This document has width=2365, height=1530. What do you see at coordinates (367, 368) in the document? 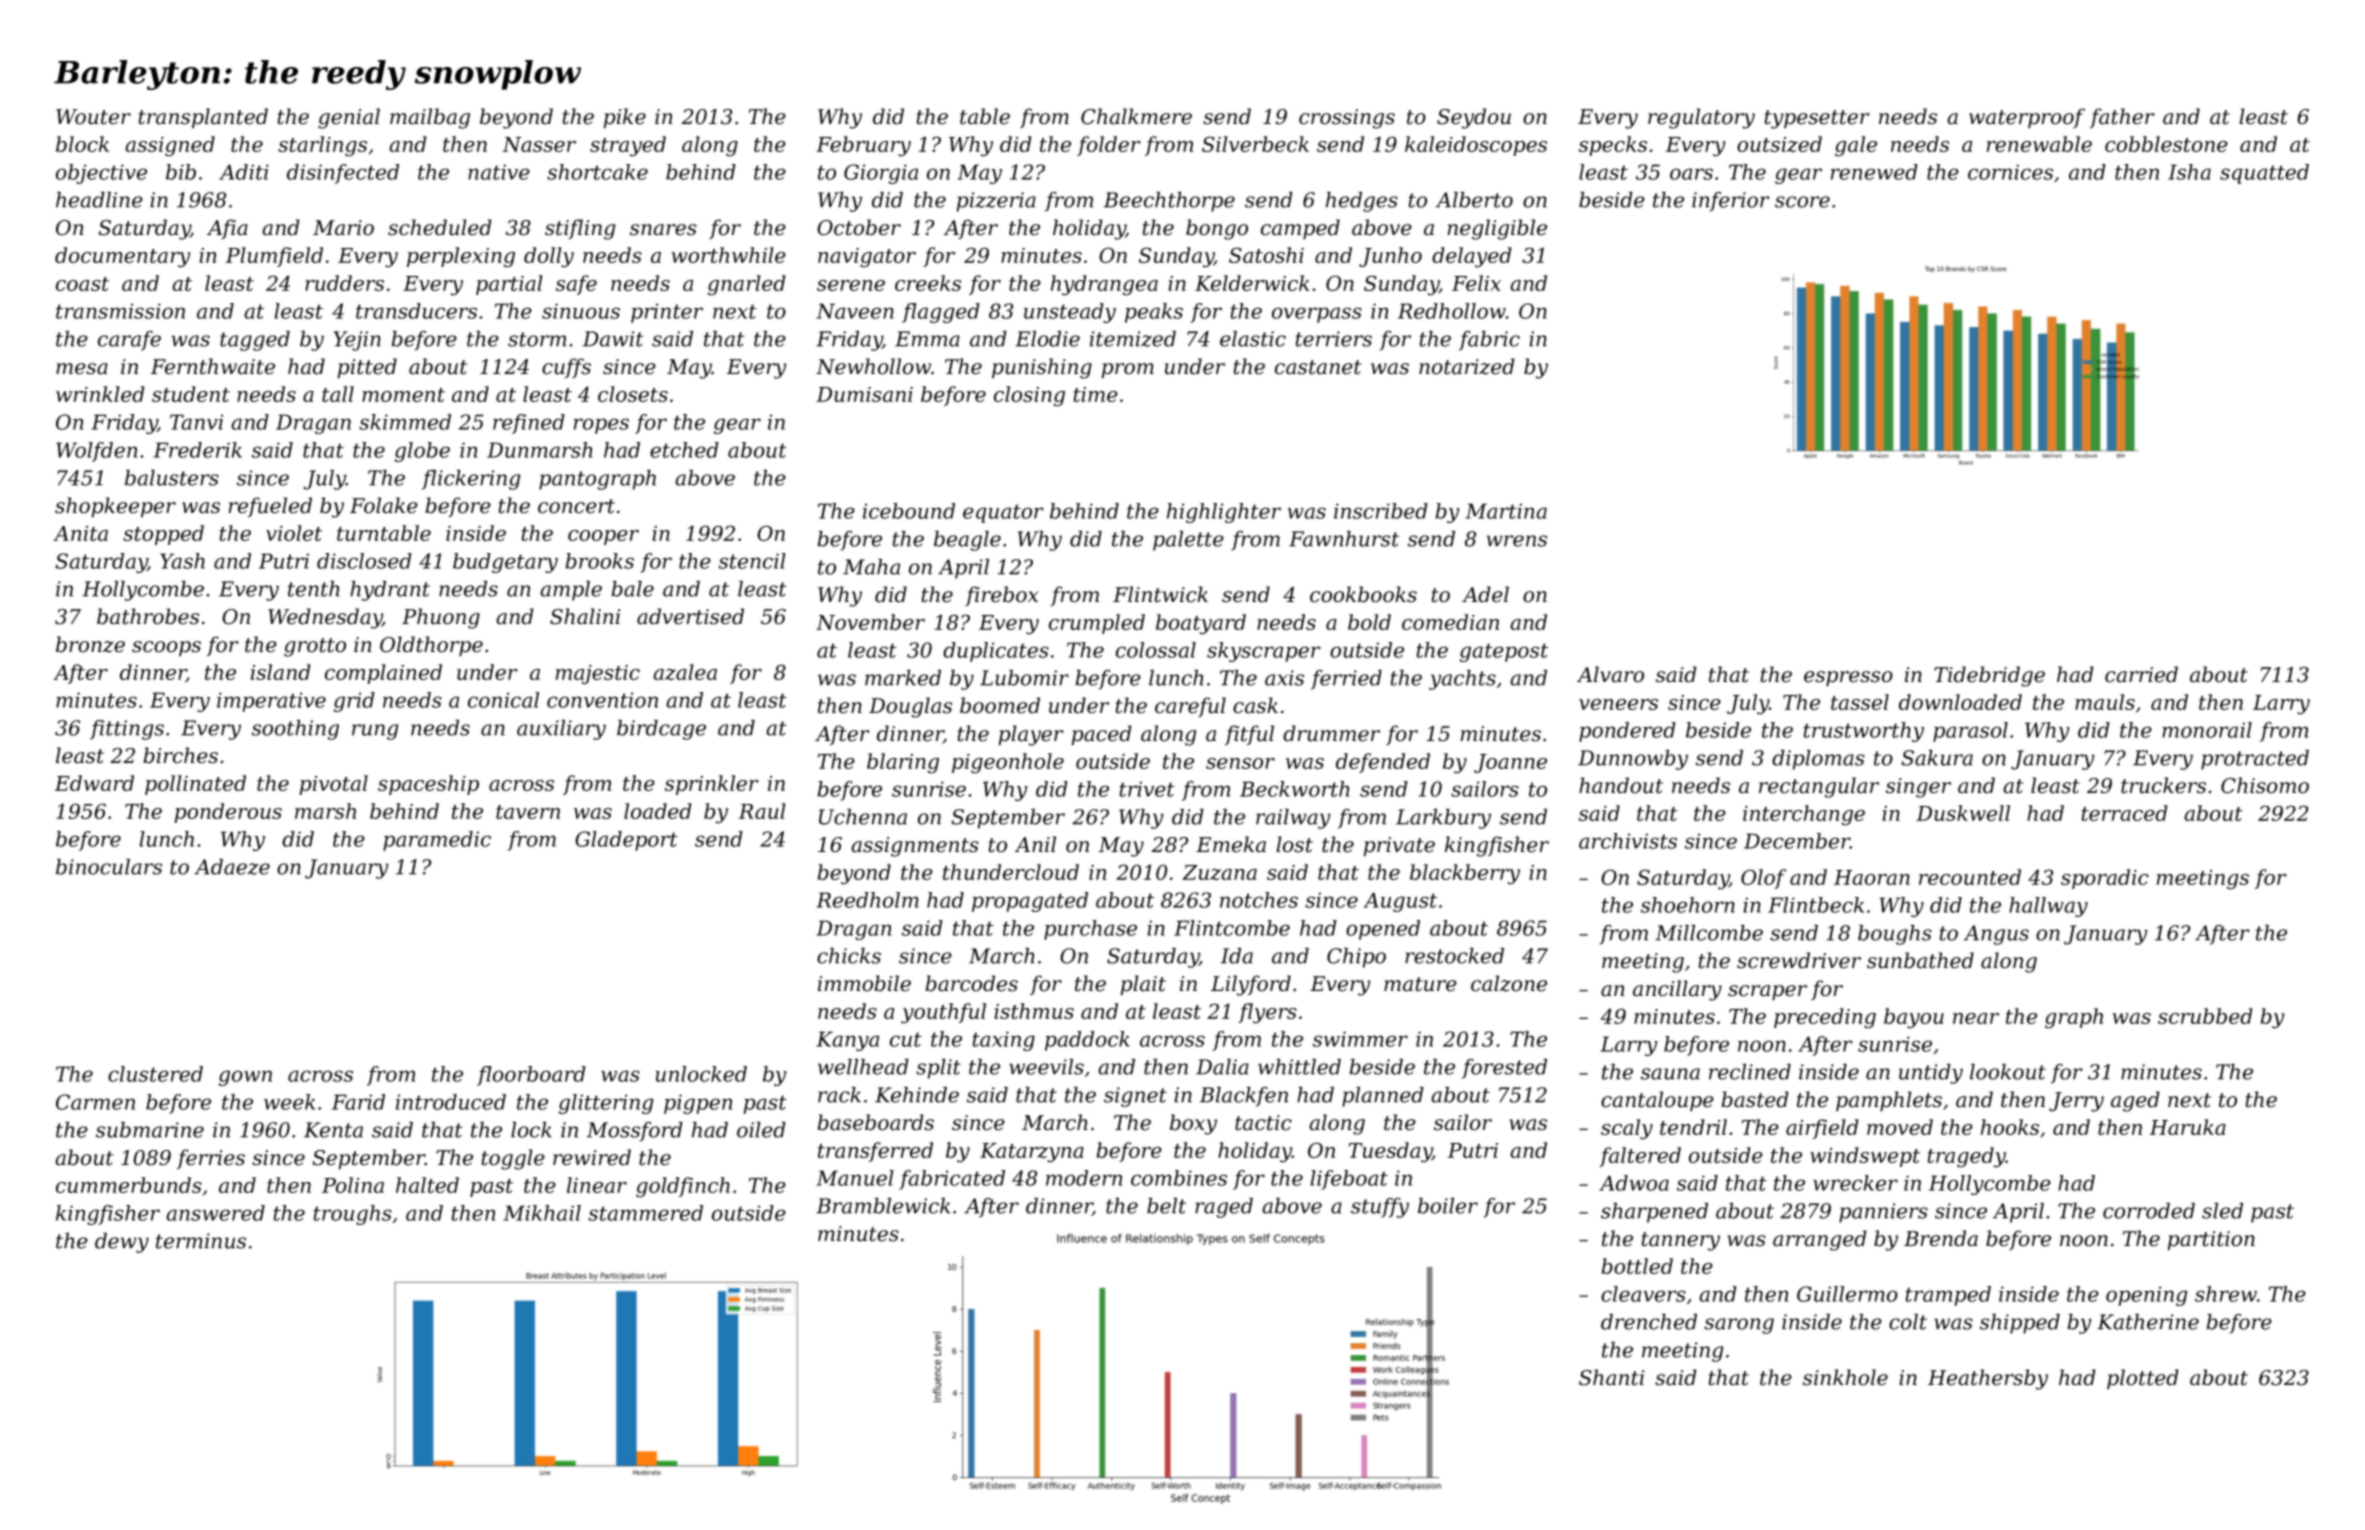
I see `pitted` at bounding box center [367, 368].
